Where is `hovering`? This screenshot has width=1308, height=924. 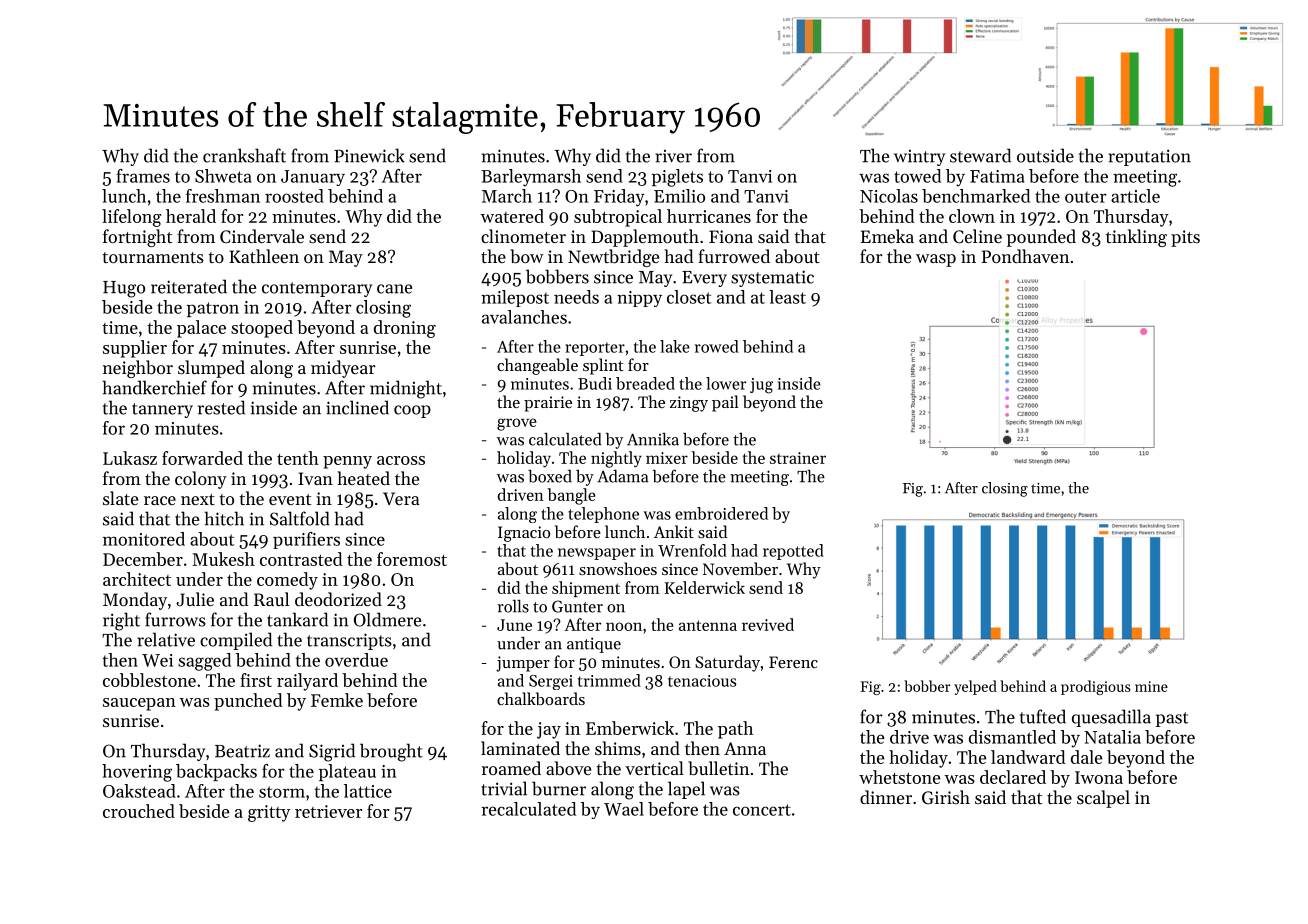 hovering is located at coordinates (137, 773).
